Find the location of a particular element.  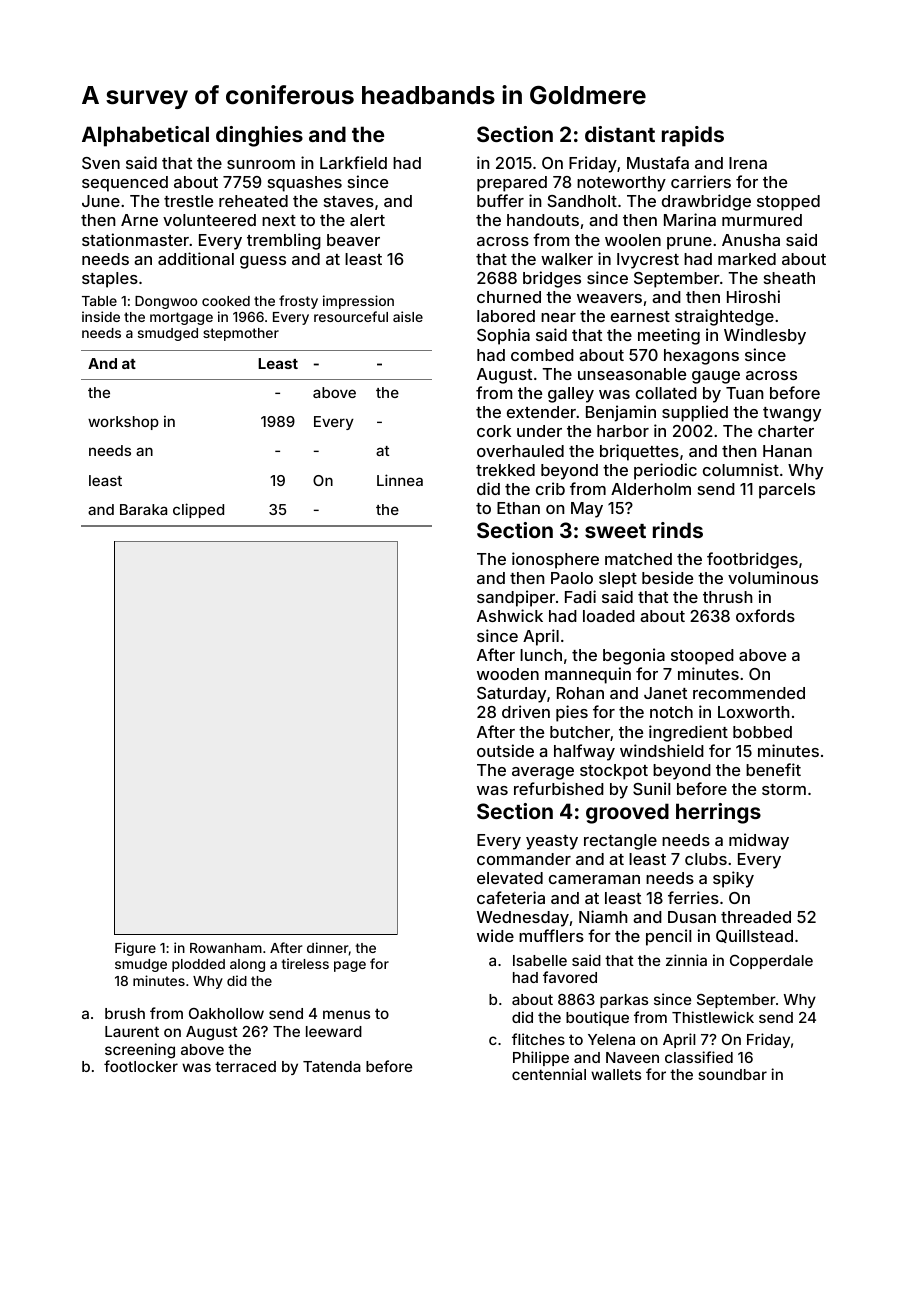

rapids is located at coordinates (693, 136).
